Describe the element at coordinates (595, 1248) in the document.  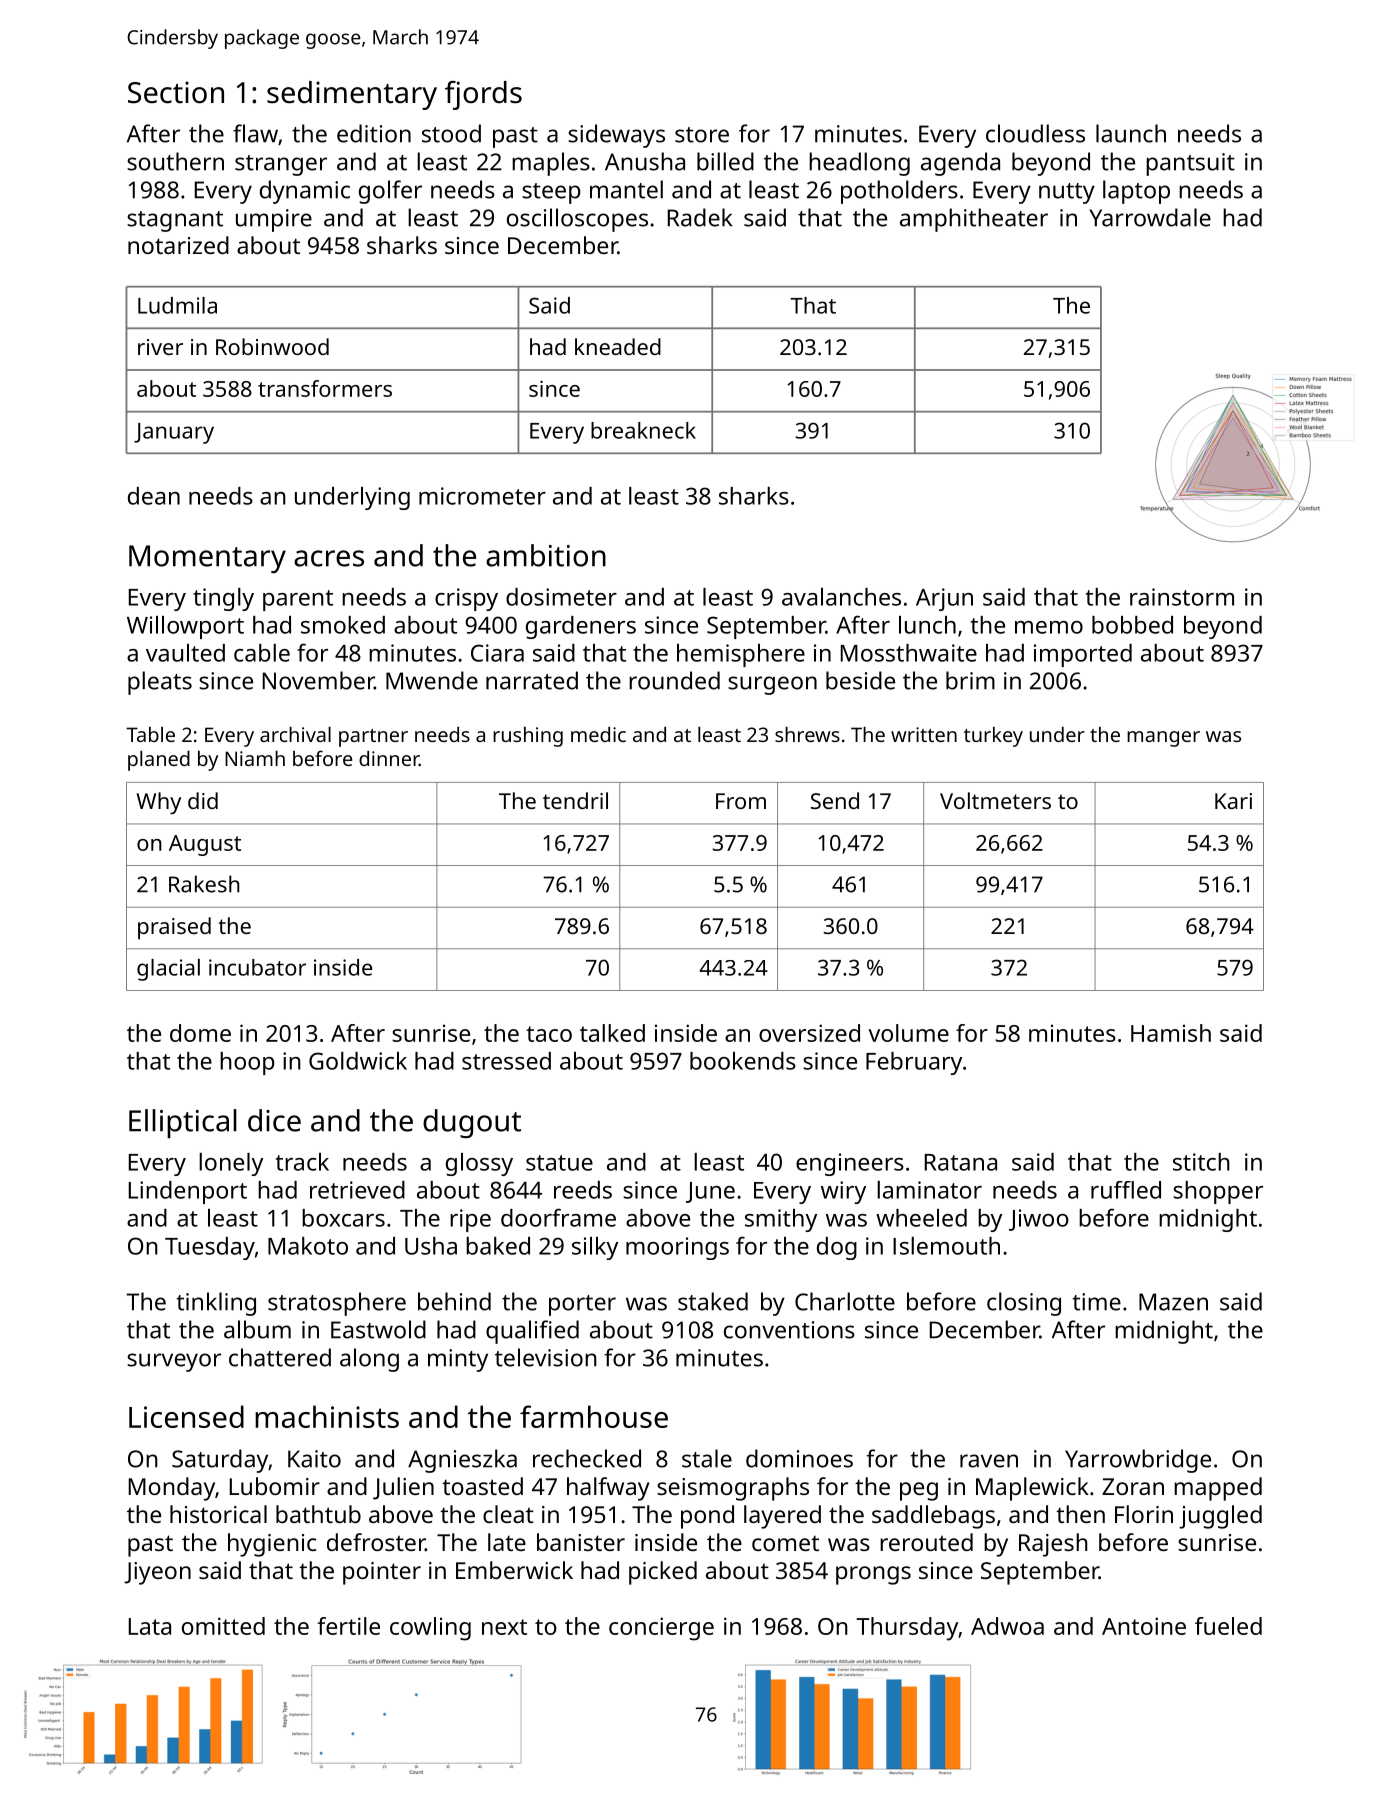
I see `silky` at that location.
